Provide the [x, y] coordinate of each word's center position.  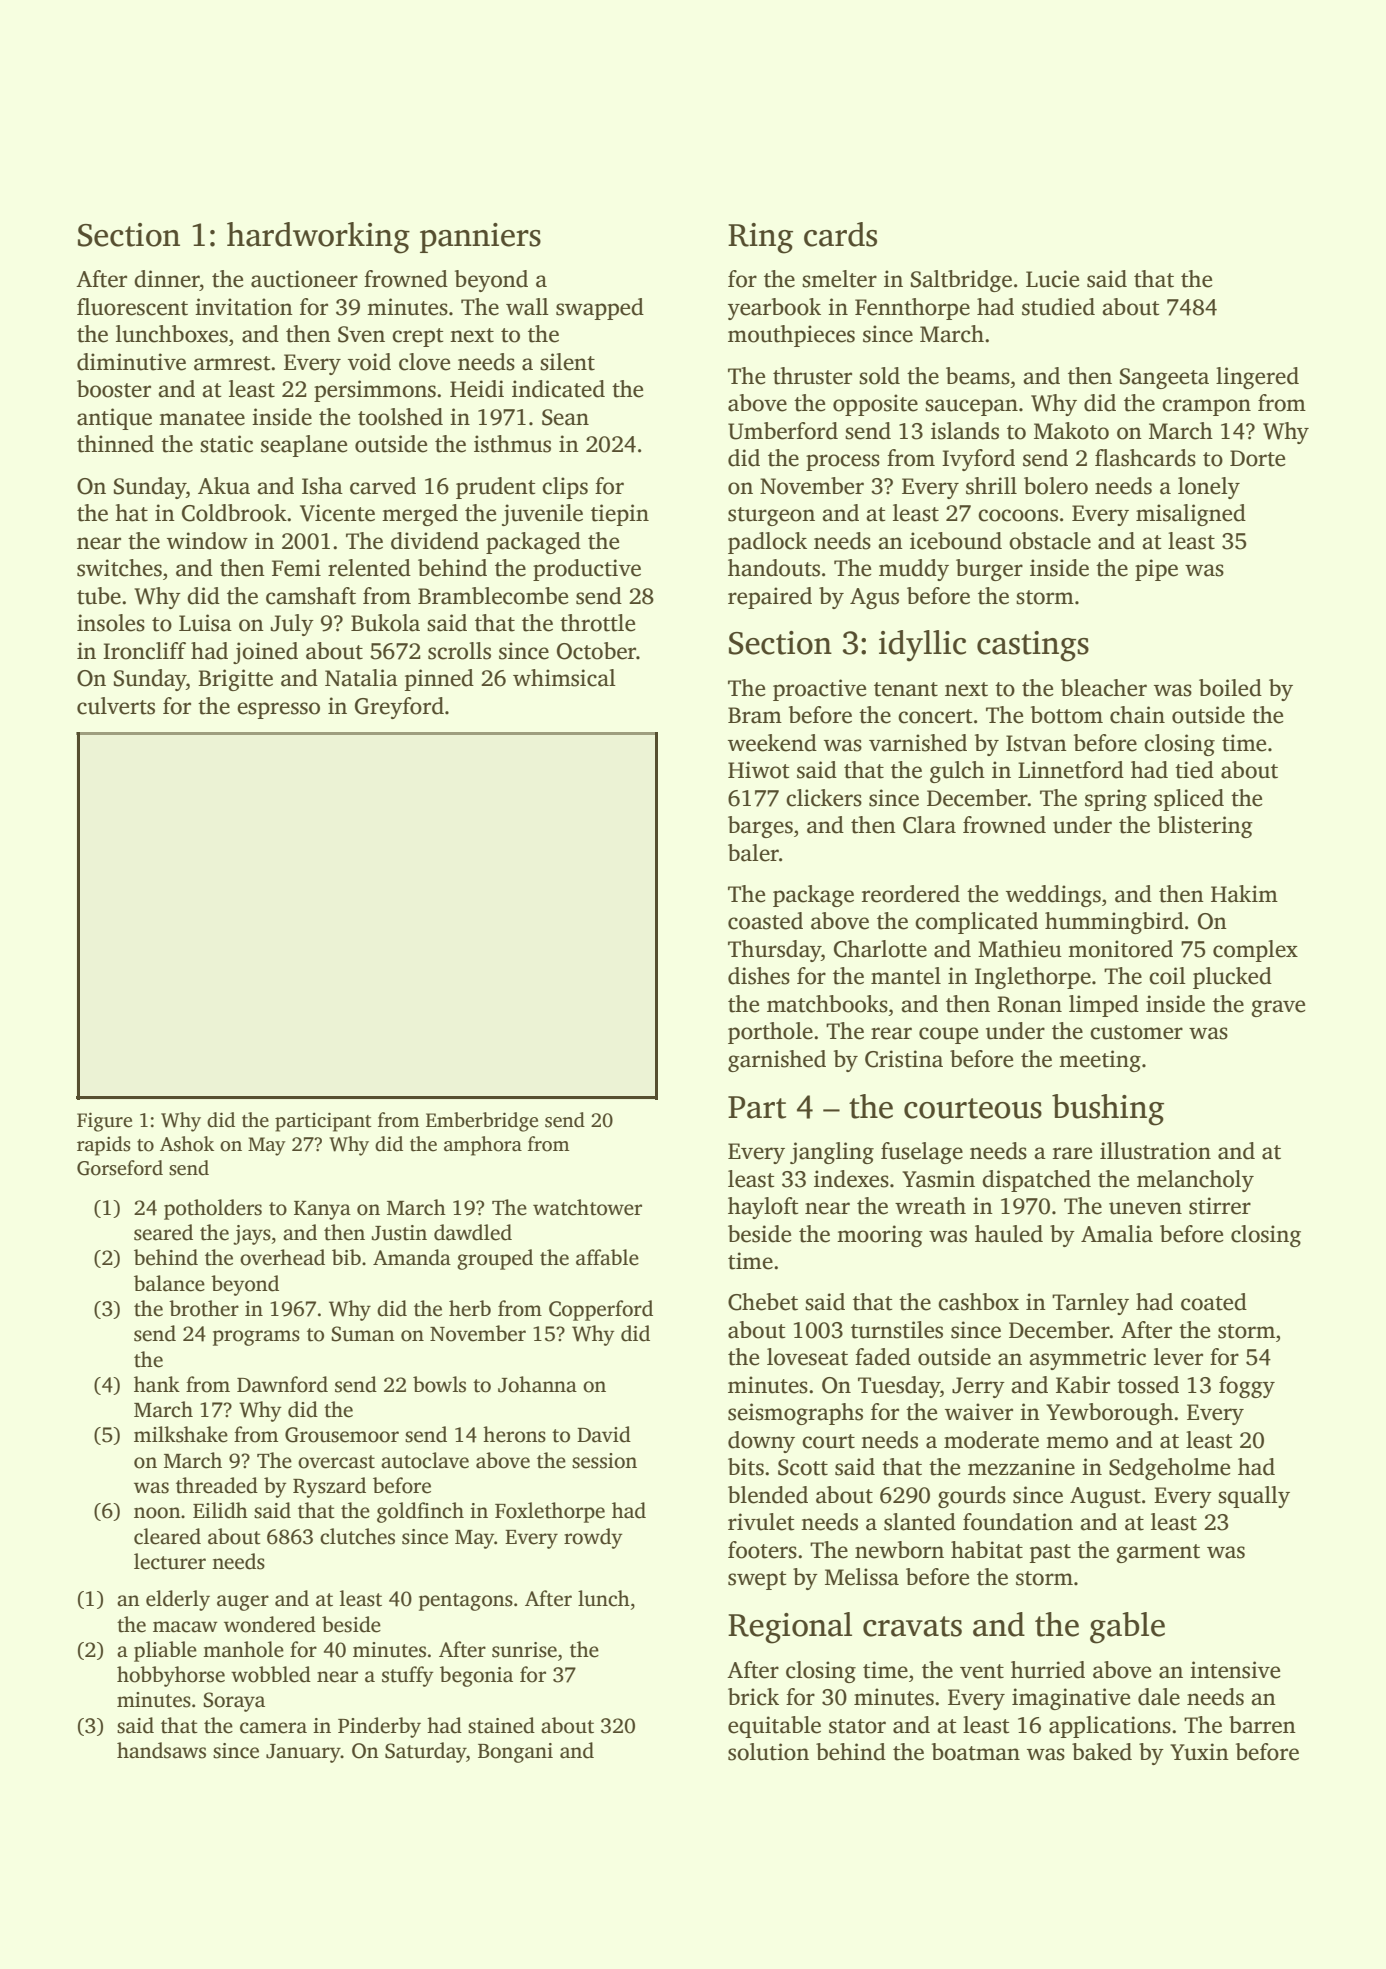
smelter [839, 279]
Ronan [1029, 1004]
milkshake [181, 1434]
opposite [875, 405]
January [303, 1753]
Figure [104, 1122]
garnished [777, 1061]
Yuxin [1199, 1752]
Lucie [1052, 279]
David [604, 1434]
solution [768, 1752]
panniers [480, 238]
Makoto [1071, 431]
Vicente [337, 513]
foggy [1247, 1387]
